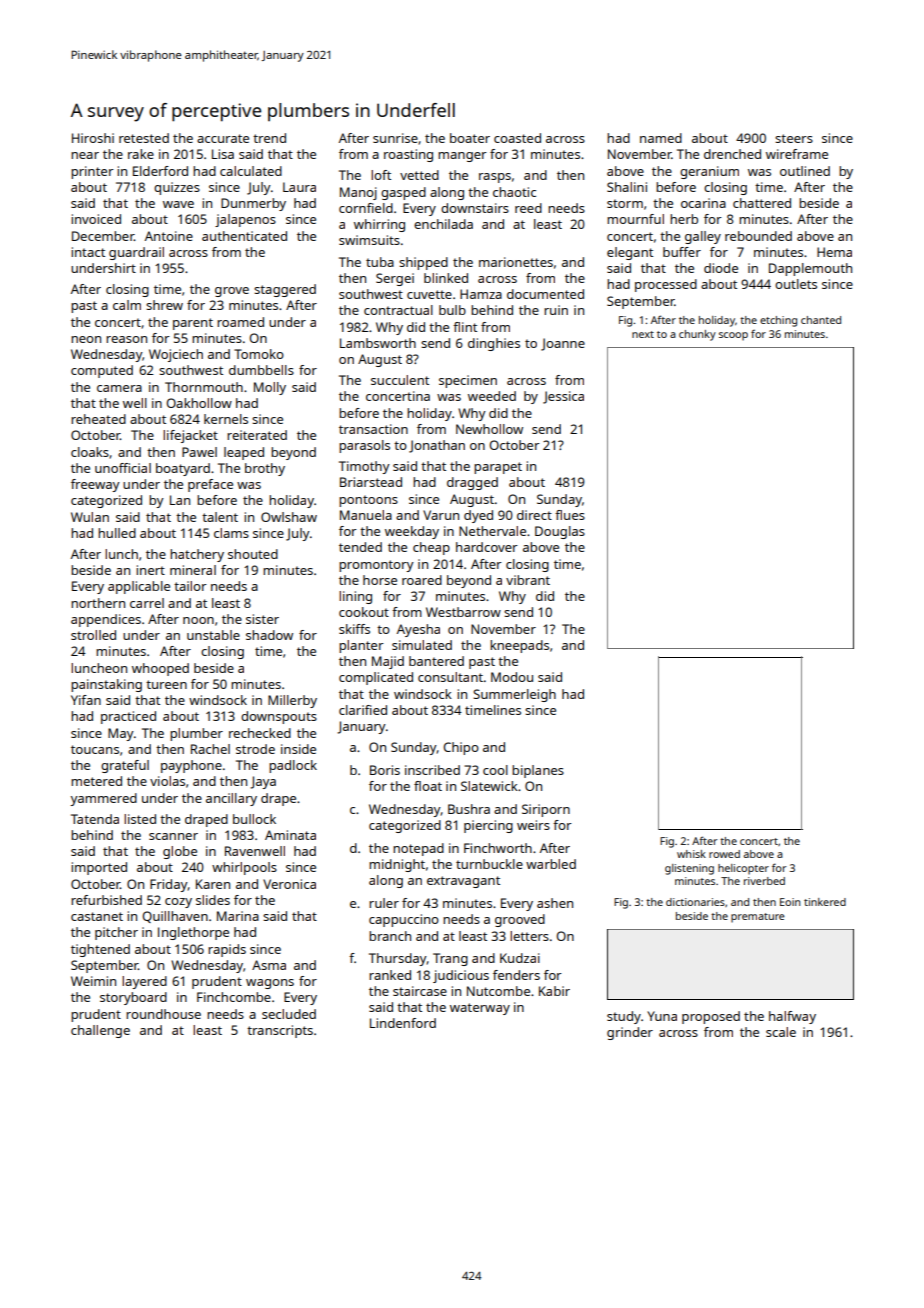  I want to click on sunrise, so click(395, 138).
